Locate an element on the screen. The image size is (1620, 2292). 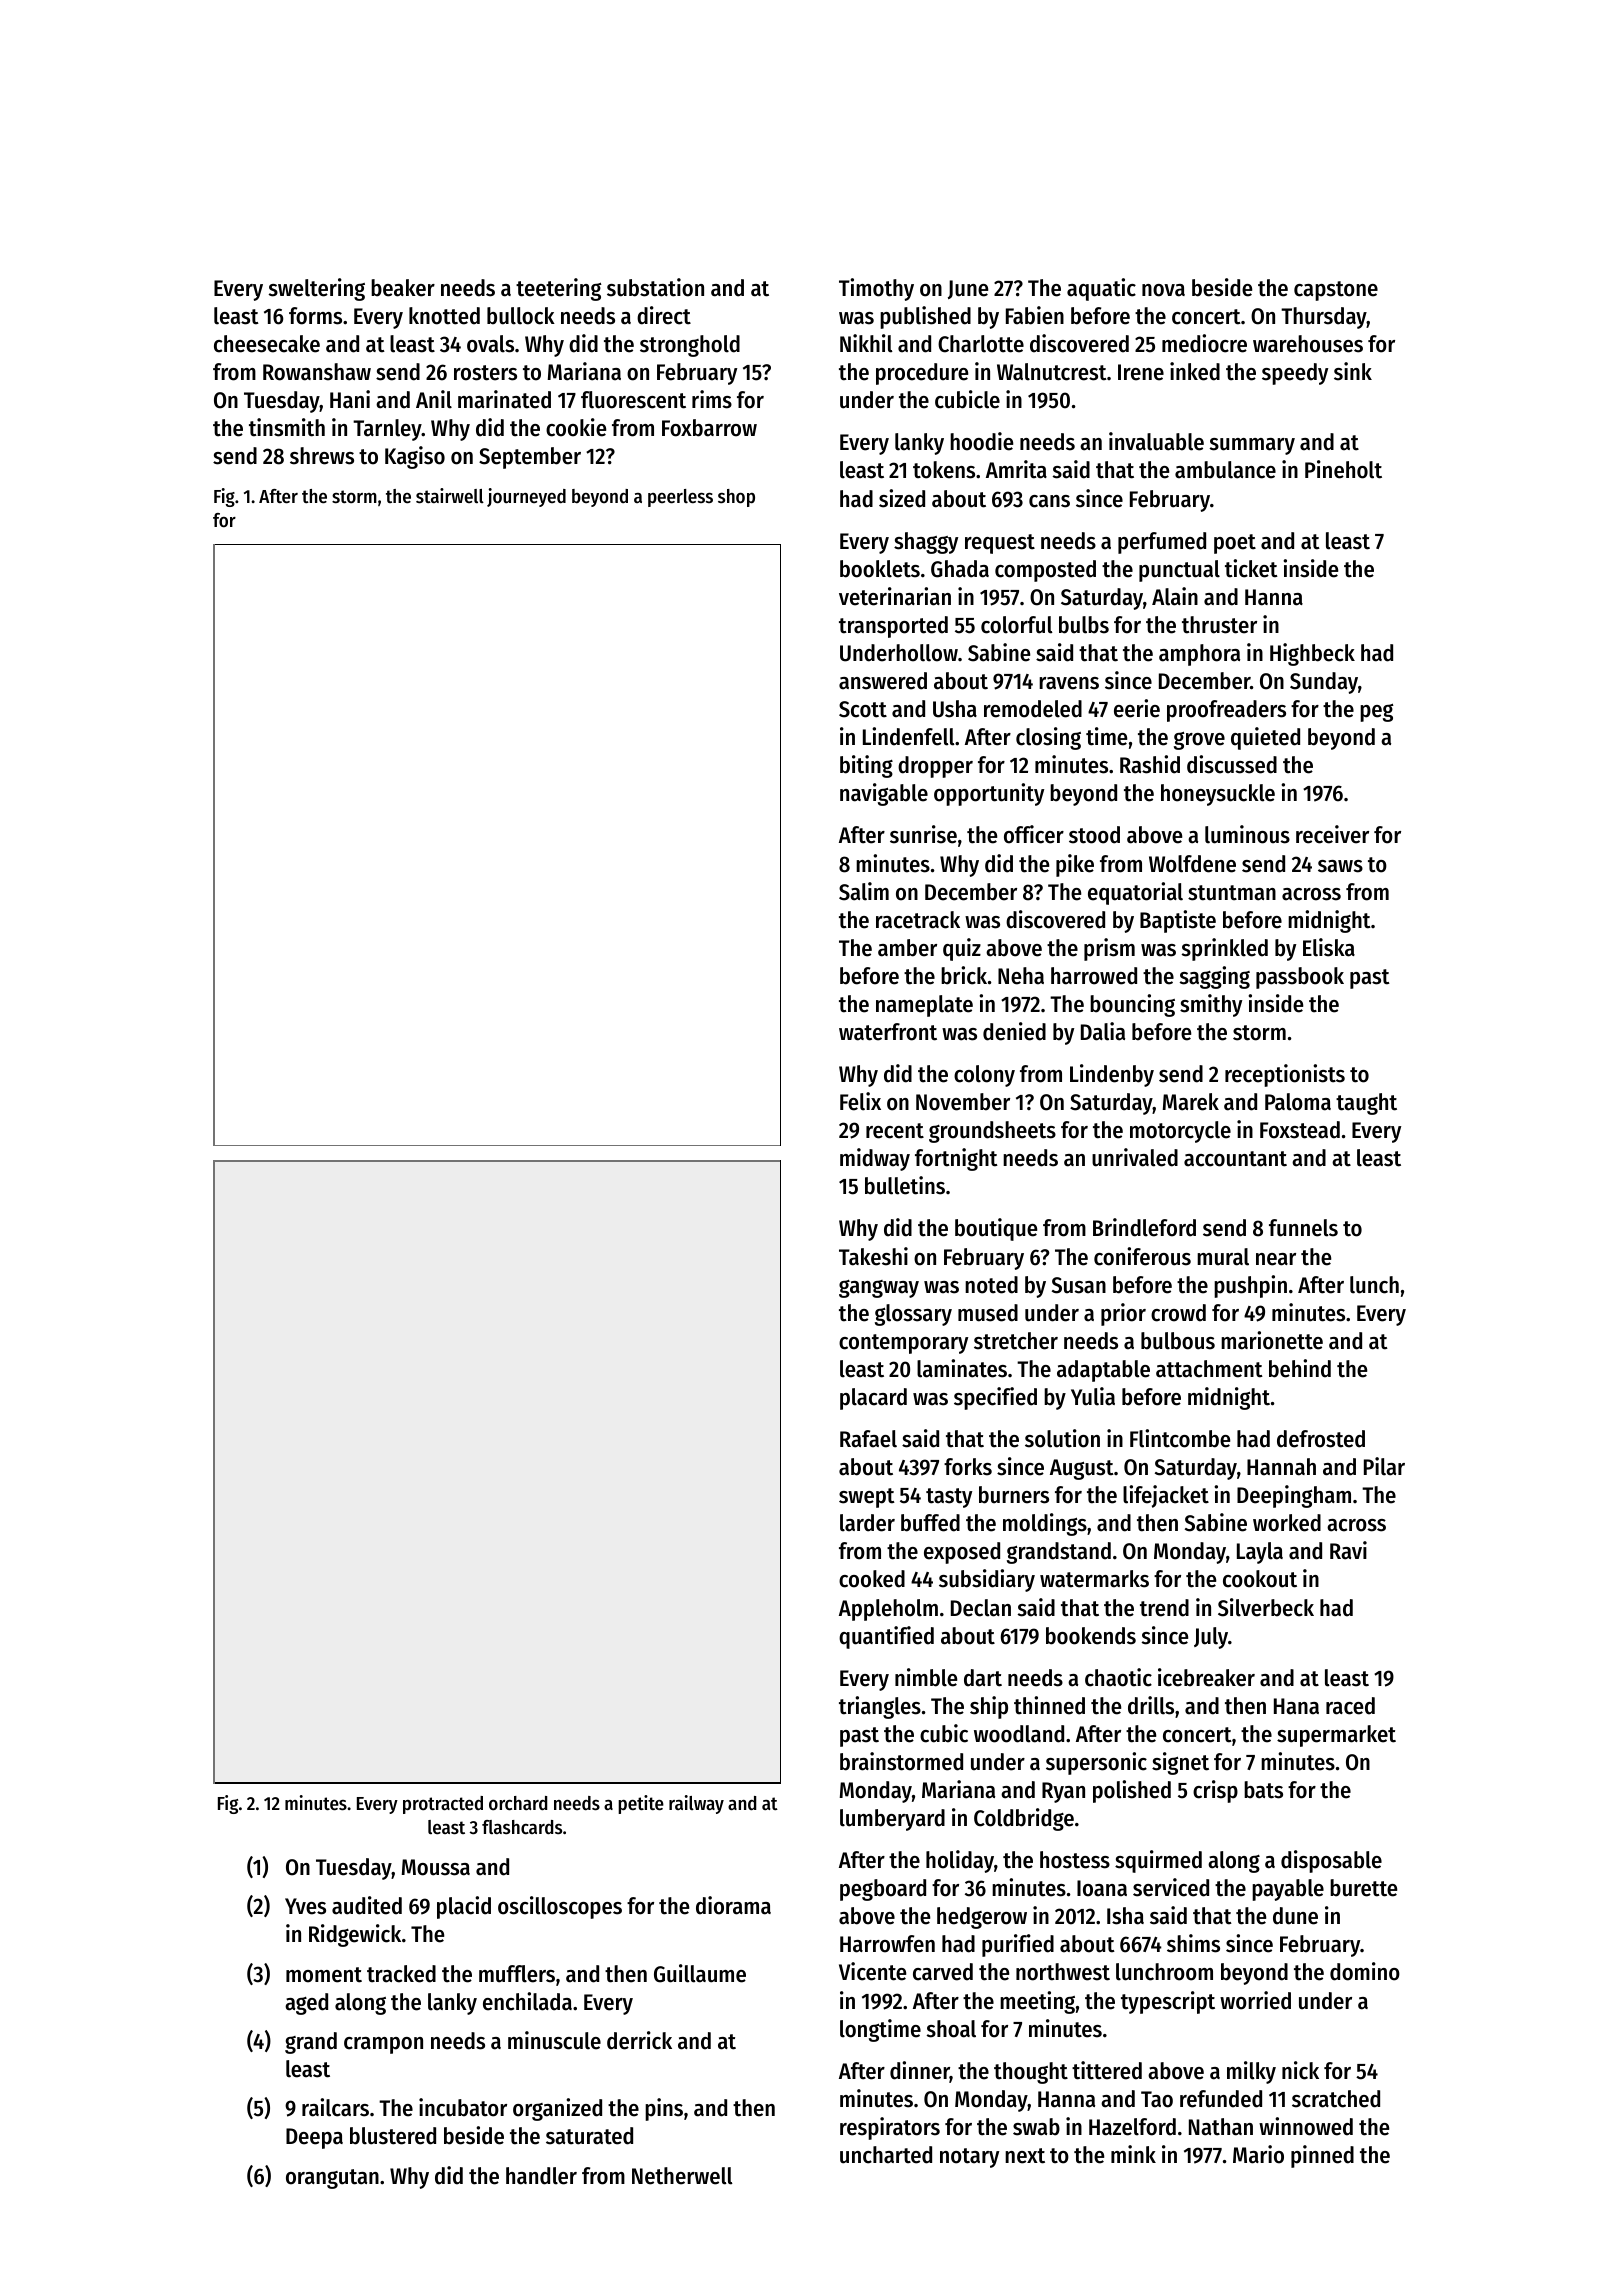
capstone is located at coordinates (1336, 291).
